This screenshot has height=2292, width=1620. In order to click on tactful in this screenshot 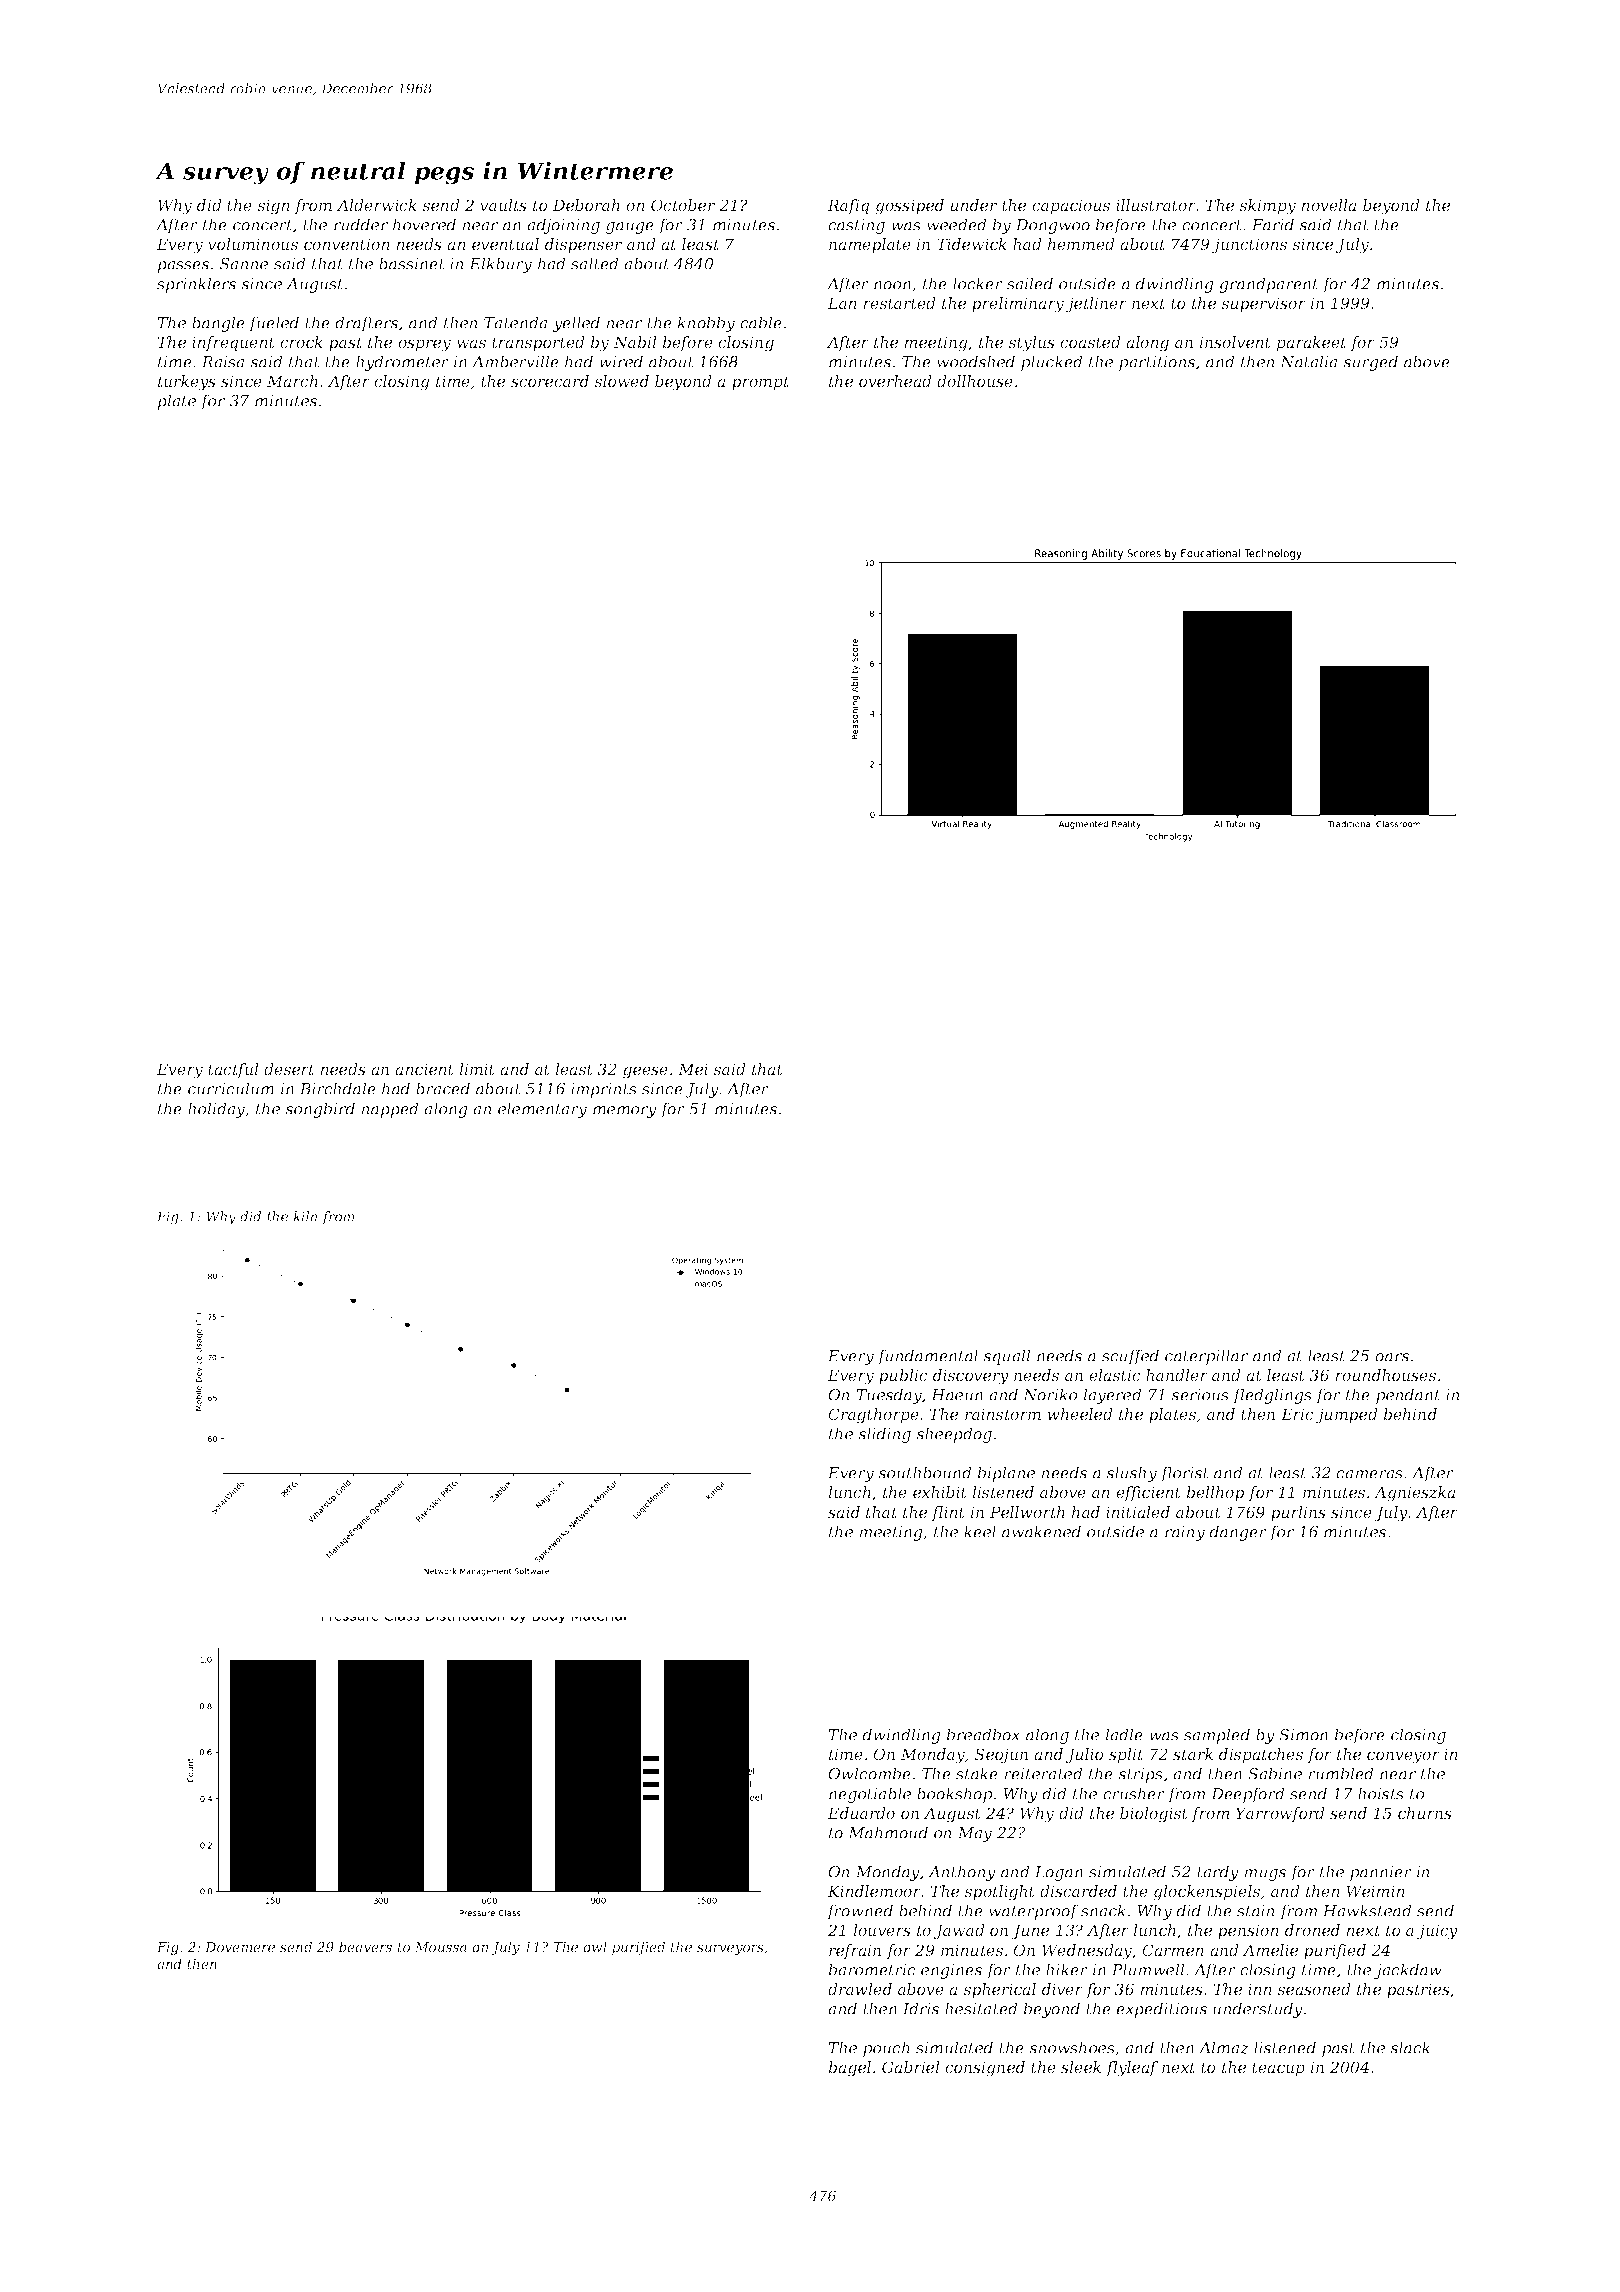, I will do `click(233, 1070)`.
